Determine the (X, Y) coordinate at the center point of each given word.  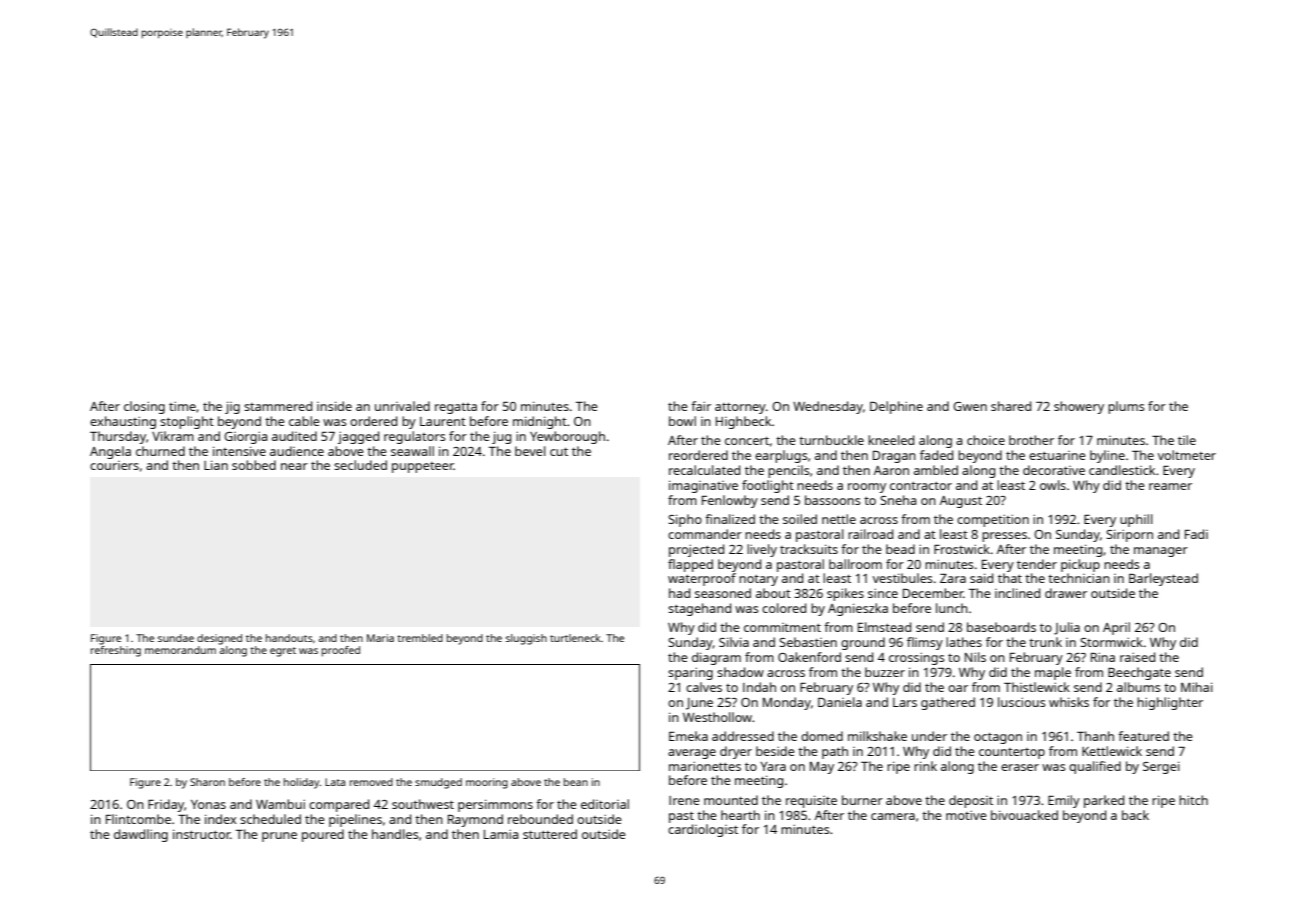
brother (1031, 440)
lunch (952, 608)
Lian (216, 465)
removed (371, 782)
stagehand (699, 609)
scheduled (270, 819)
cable (304, 421)
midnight (540, 422)
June (699, 704)
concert (747, 441)
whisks (1069, 702)
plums (1126, 407)
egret (283, 652)
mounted (731, 800)
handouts (289, 638)
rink (925, 766)
